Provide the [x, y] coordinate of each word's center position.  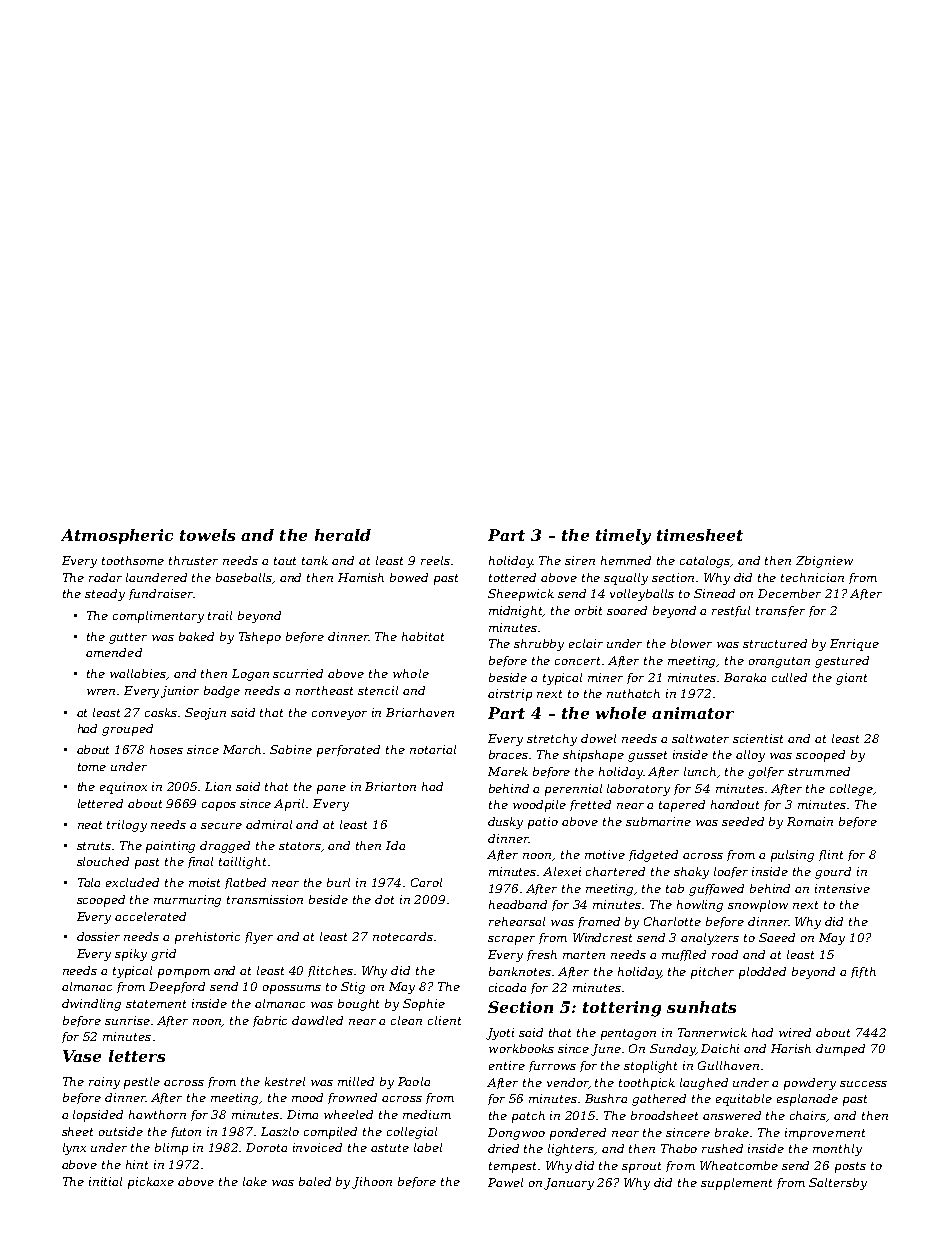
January [569, 1184]
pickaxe [151, 1183]
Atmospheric [117, 536]
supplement [736, 1184]
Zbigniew [824, 562]
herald [343, 535]
